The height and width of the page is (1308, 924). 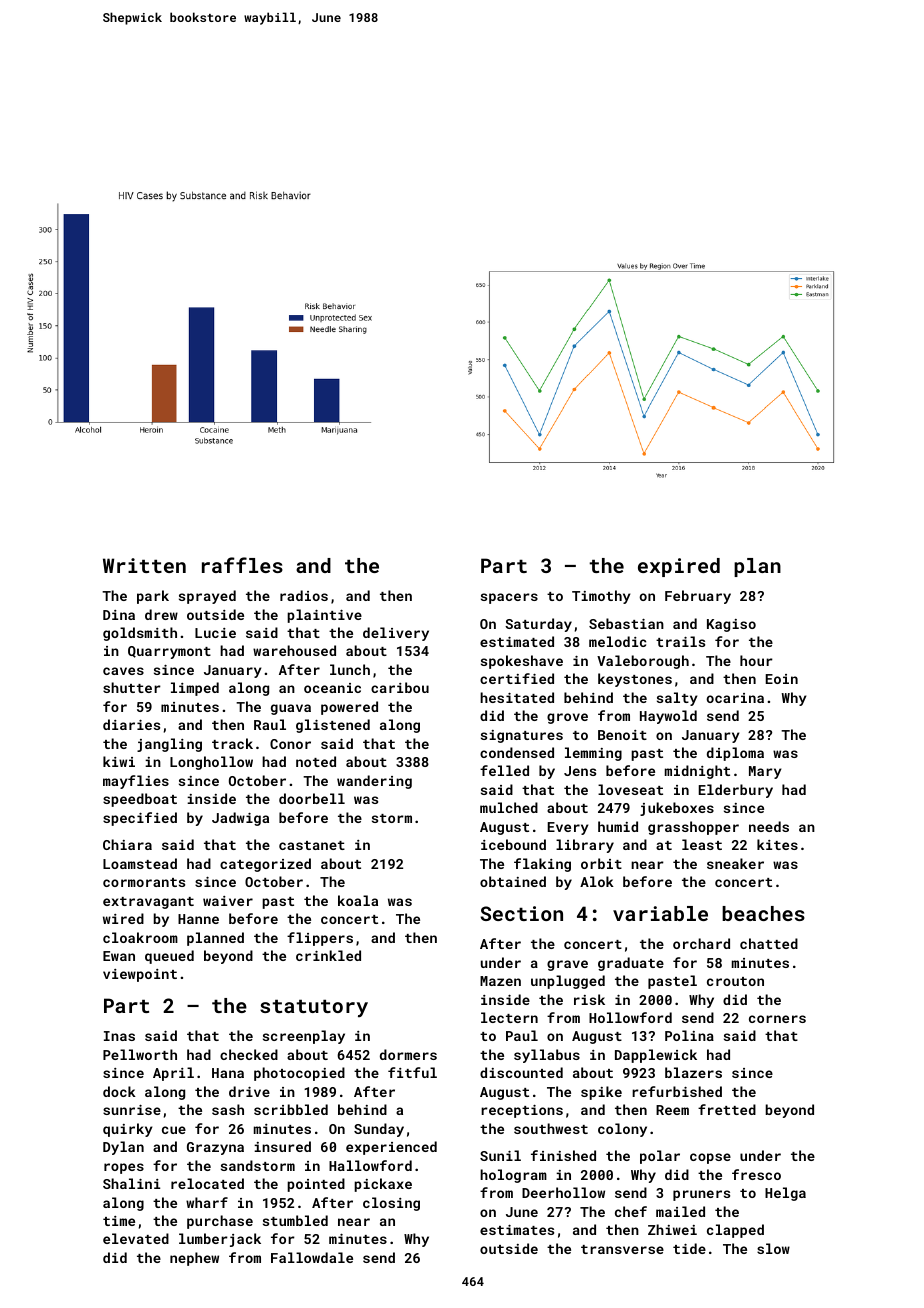 I want to click on Fallowdale, so click(x=312, y=1257).
